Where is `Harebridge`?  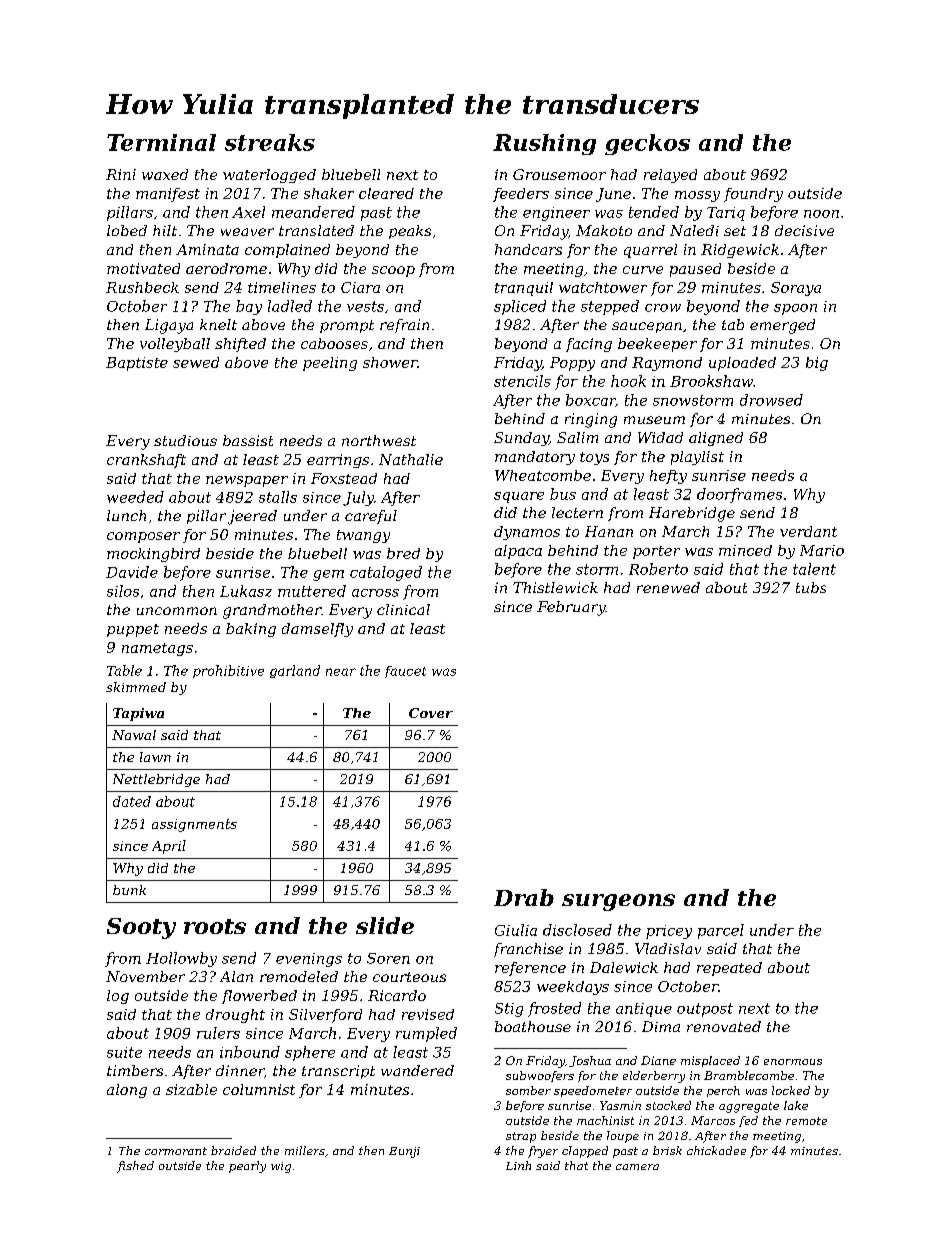 Harebridge is located at coordinates (692, 514).
